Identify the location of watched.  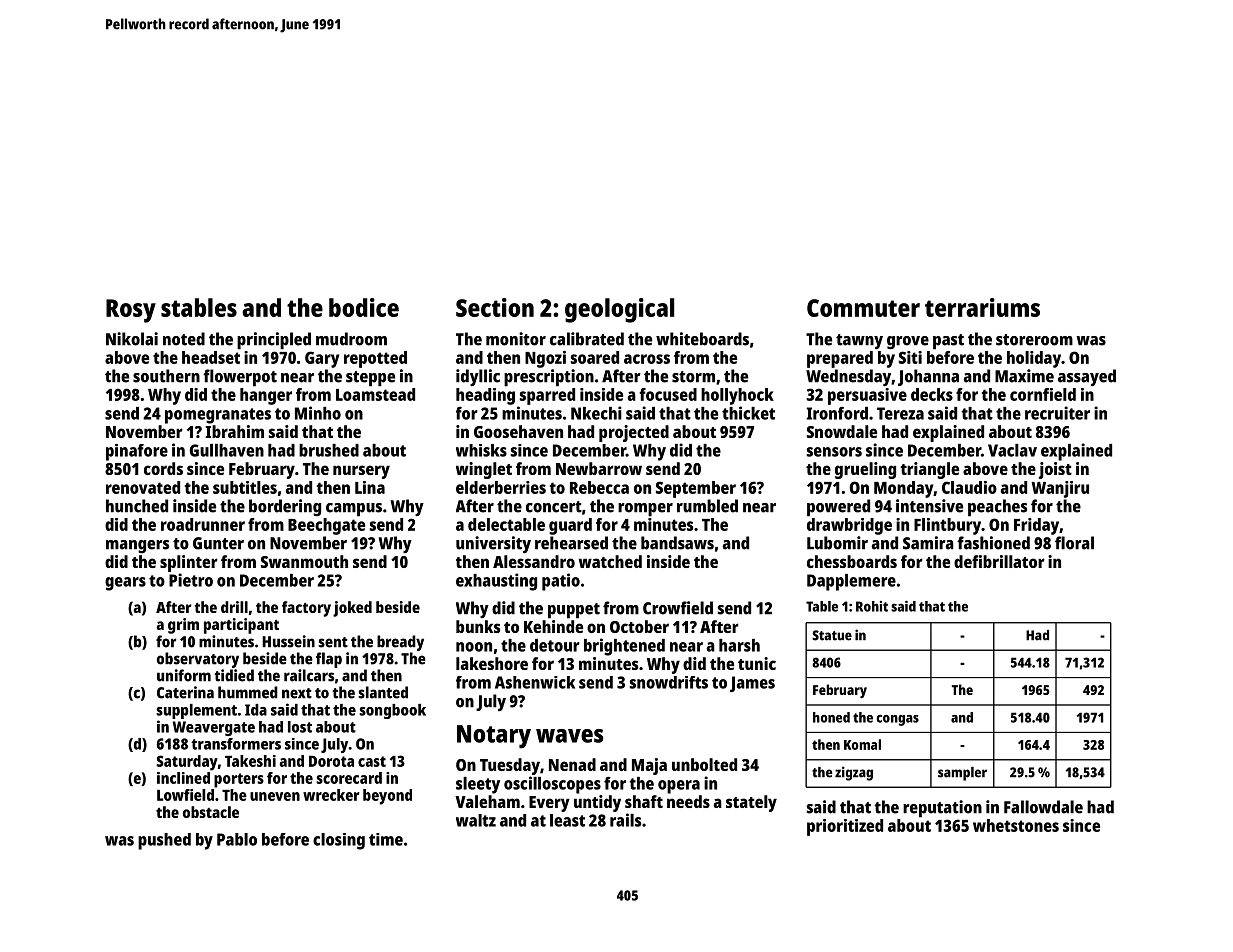
(610, 561).
